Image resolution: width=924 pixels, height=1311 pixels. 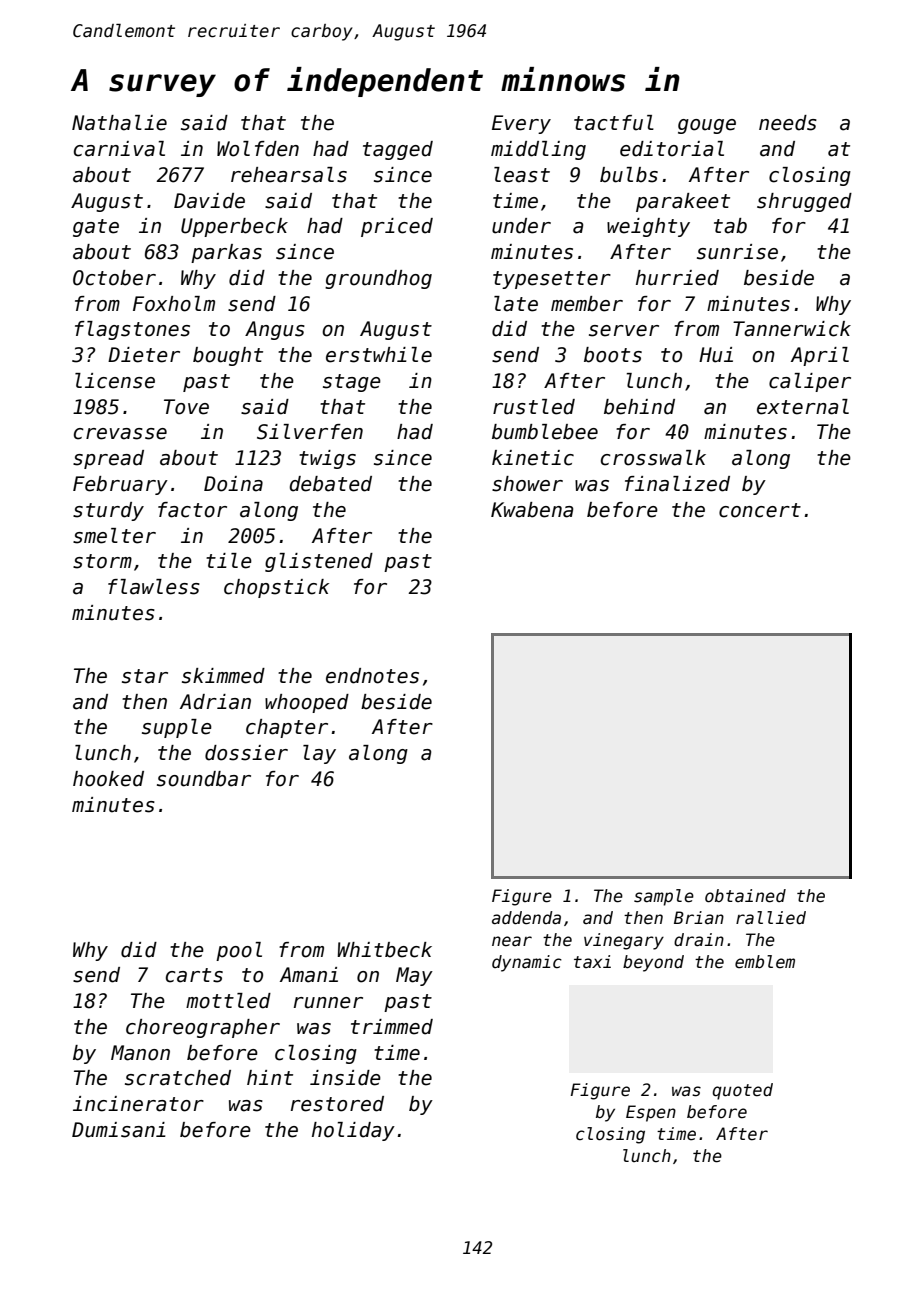 I want to click on Davide, so click(x=209, y=201).
